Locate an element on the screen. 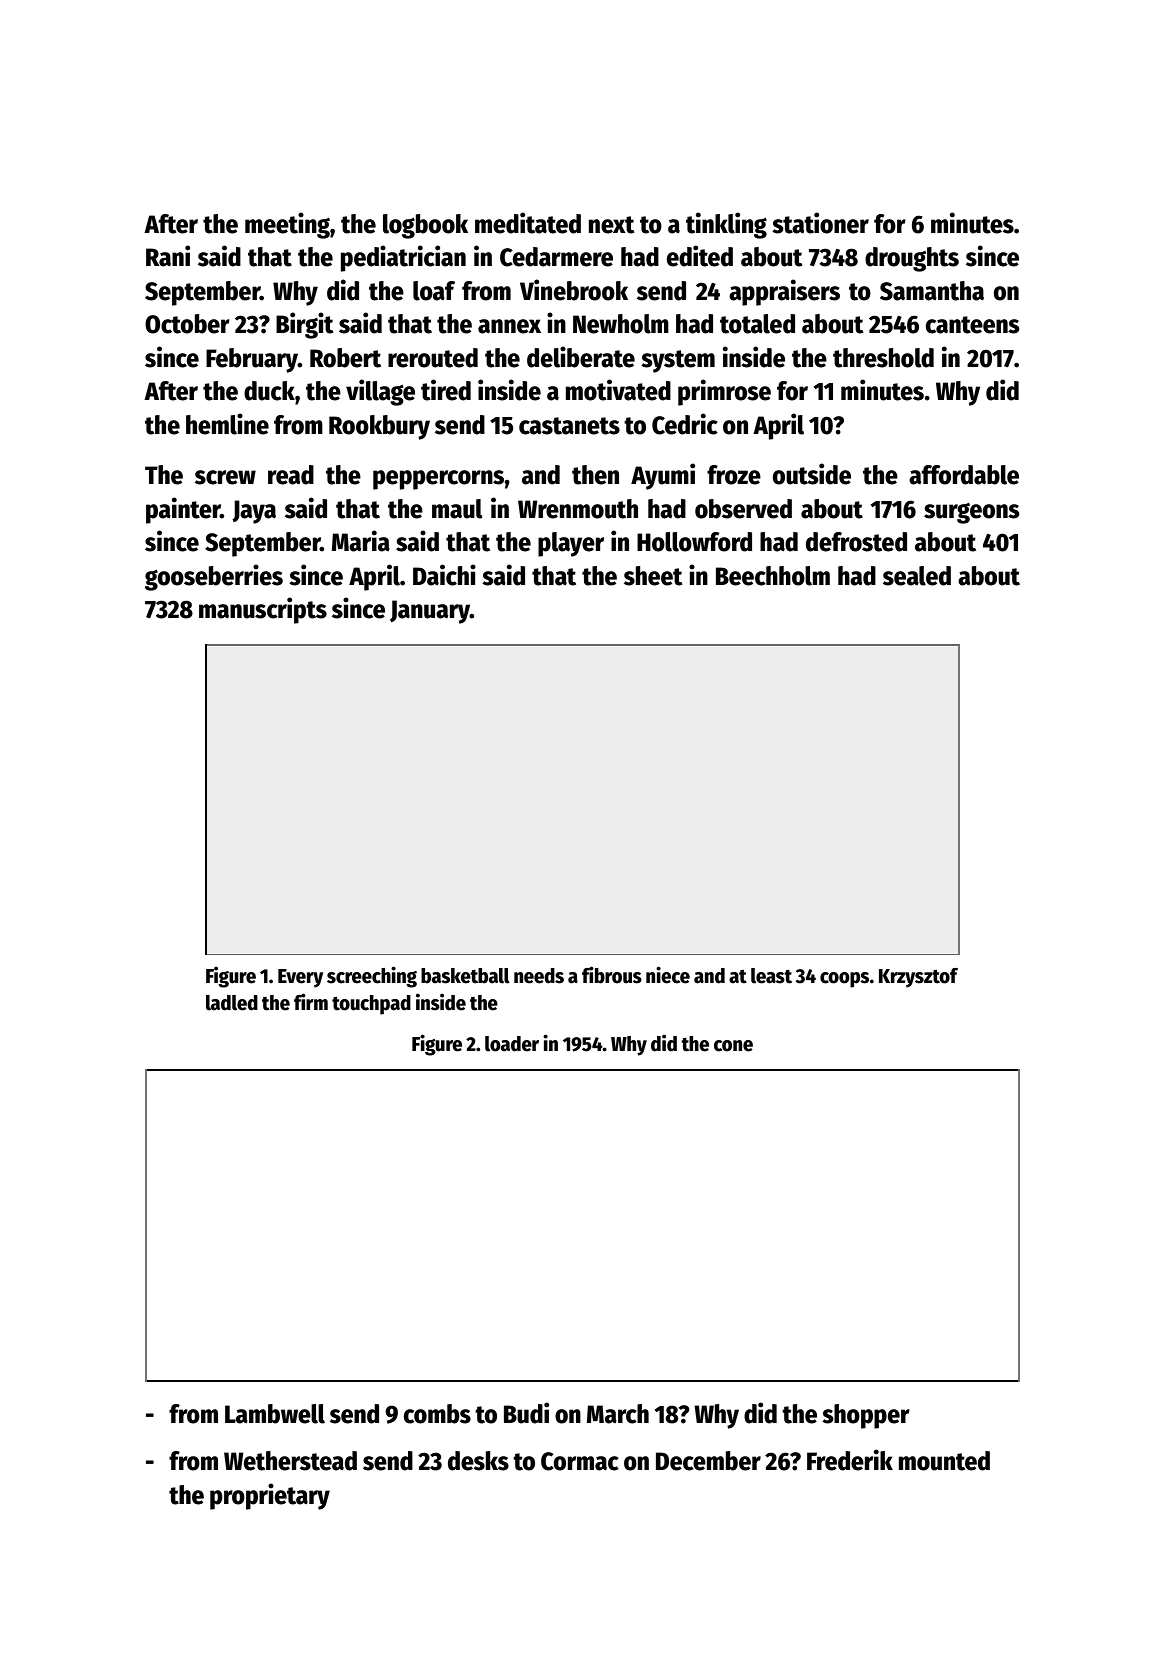 Image resolution: width=1165 pixels, height=1654 pixels. manuscripts is located at coordinates (263, 610).
